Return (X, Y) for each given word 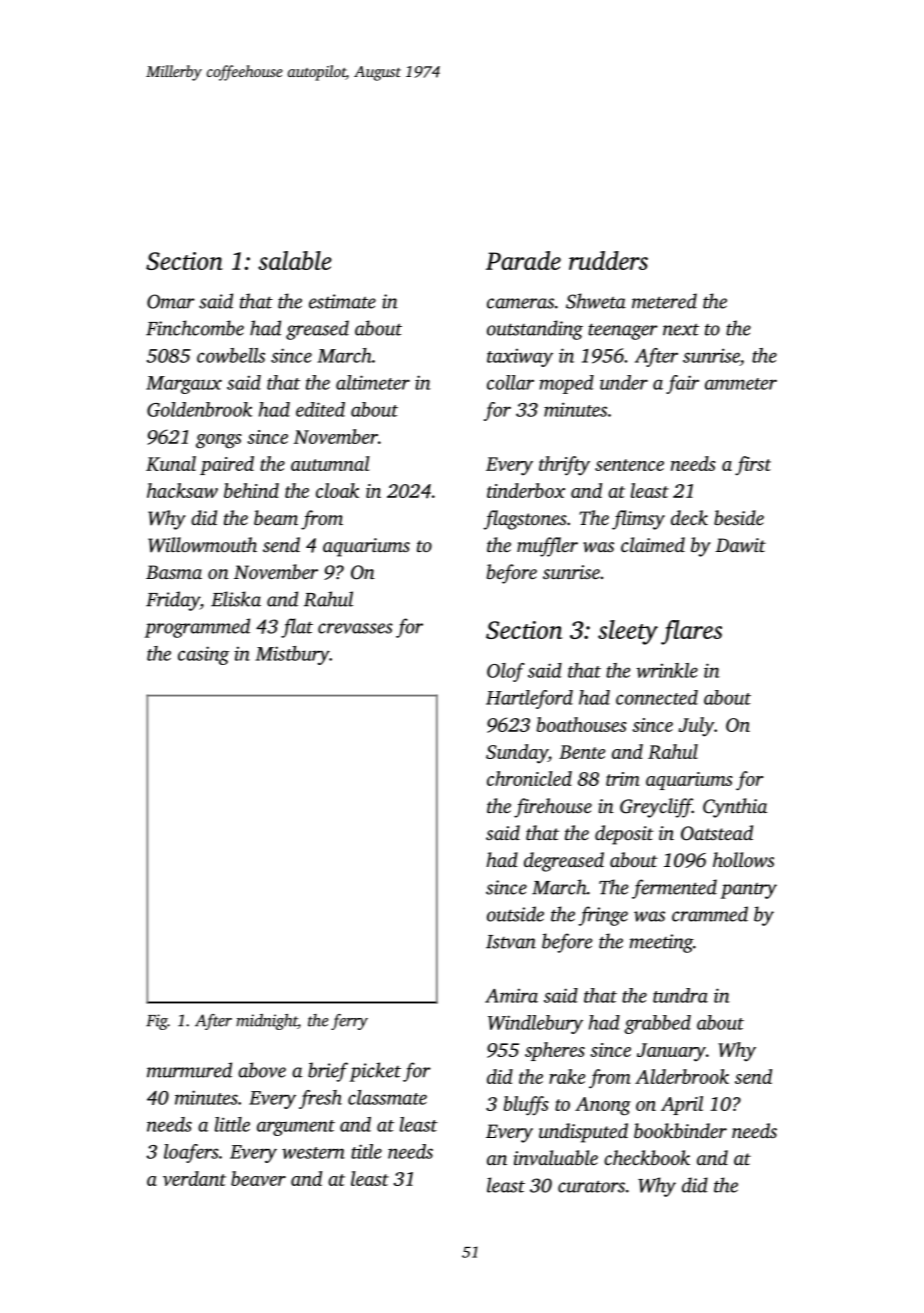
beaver (258, 1178)
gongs (219, 441)
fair (682, 384)
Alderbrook (682, 1076)
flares (691, 632)
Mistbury (292, 655)
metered (664, 301)
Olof (506, 672)
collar (510, 382)
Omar (171, 301)
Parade (523, 260)
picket (375, 1072)
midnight (267, 1022)
